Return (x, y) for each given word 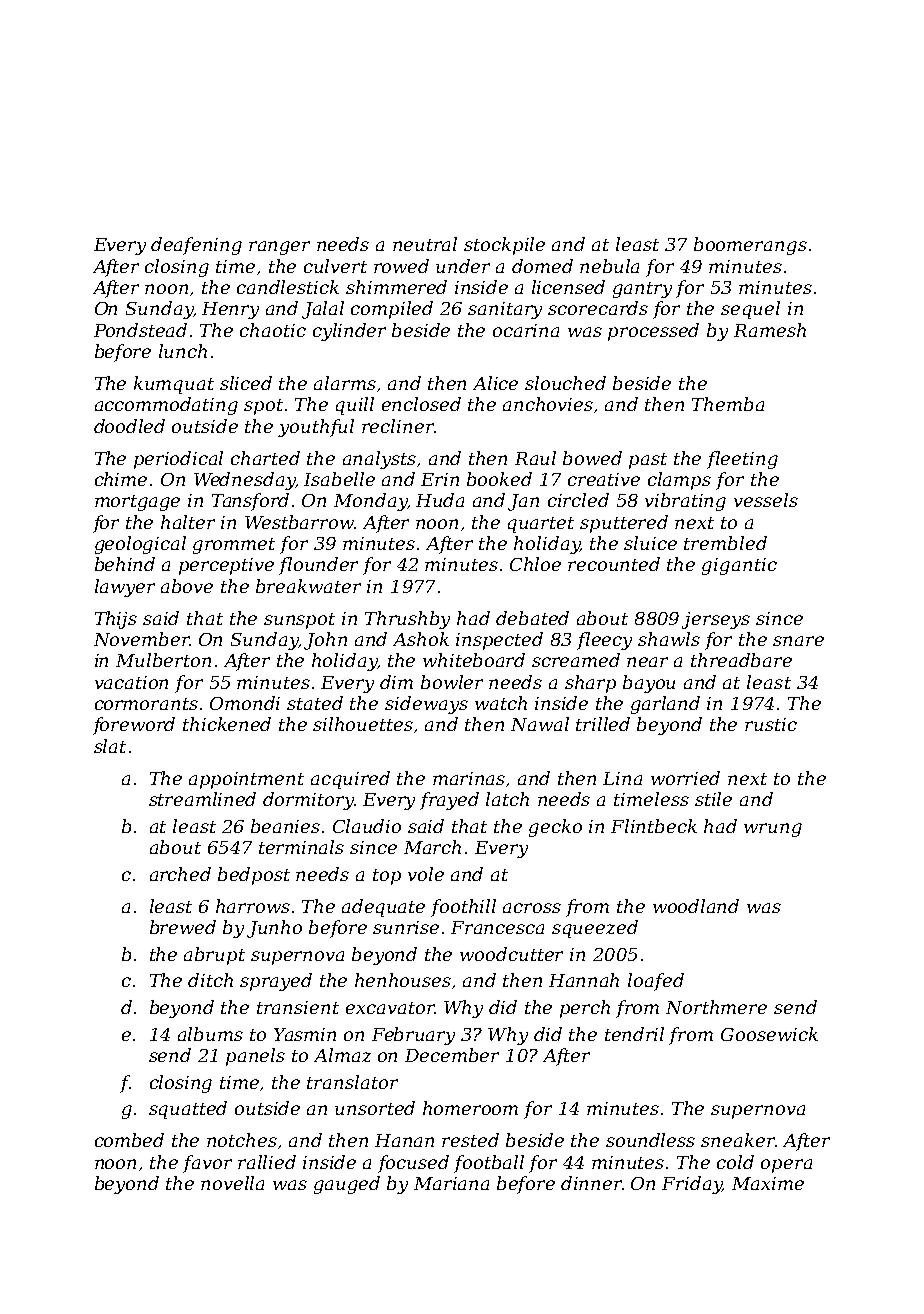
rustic (771, 724)
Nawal (540, 724)
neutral (425, 244)
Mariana (451, 1183)
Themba (728, 404)
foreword (134, 726)
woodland (696, 906)
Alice (495, 383)
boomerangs (750, 246)
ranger (279, 248)
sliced (246, 383)
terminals (301, 847)
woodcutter (511, 954)
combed (129, 1140)
